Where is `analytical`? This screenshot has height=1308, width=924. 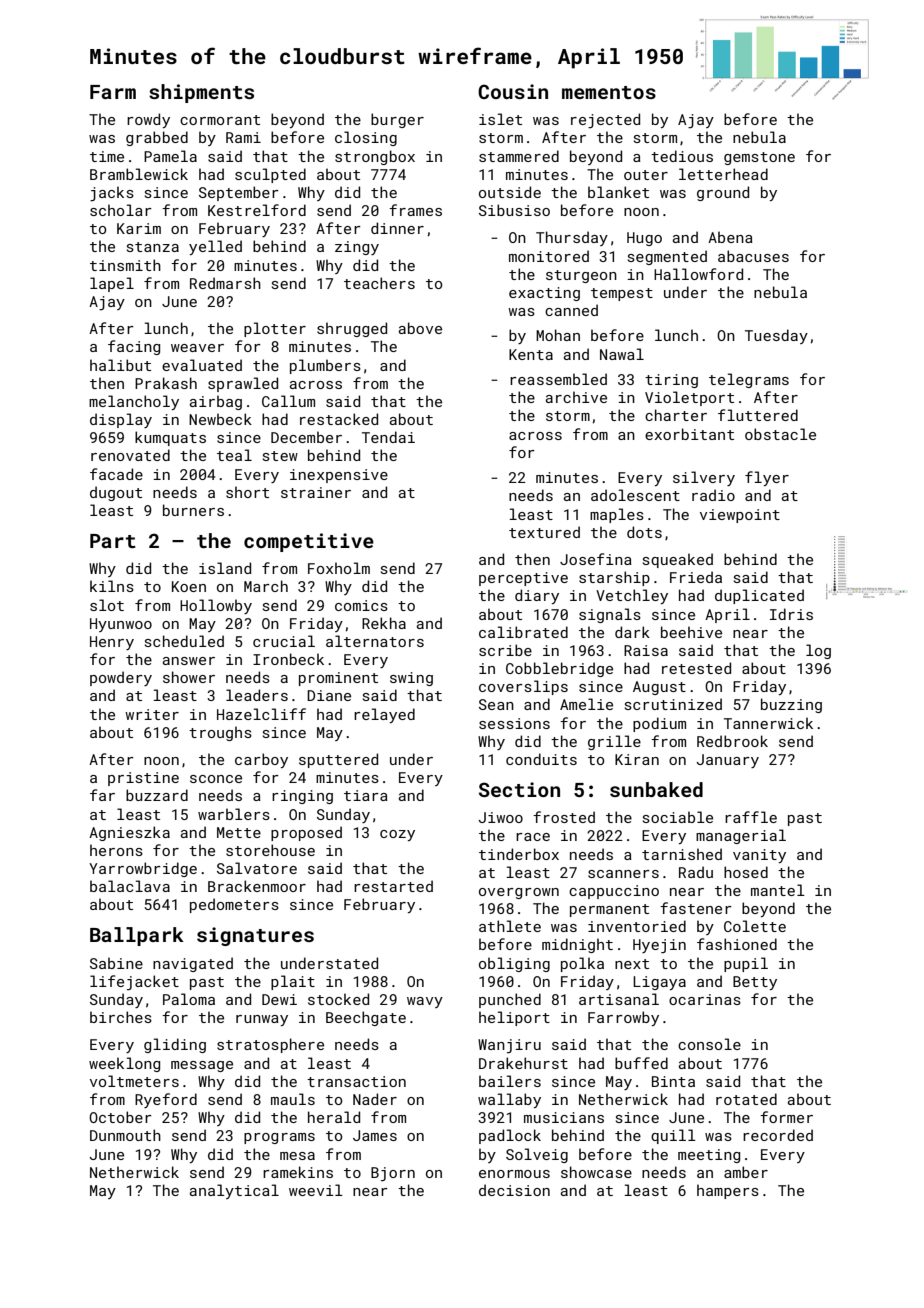 analytical is located at coordinates (234, 1191).
